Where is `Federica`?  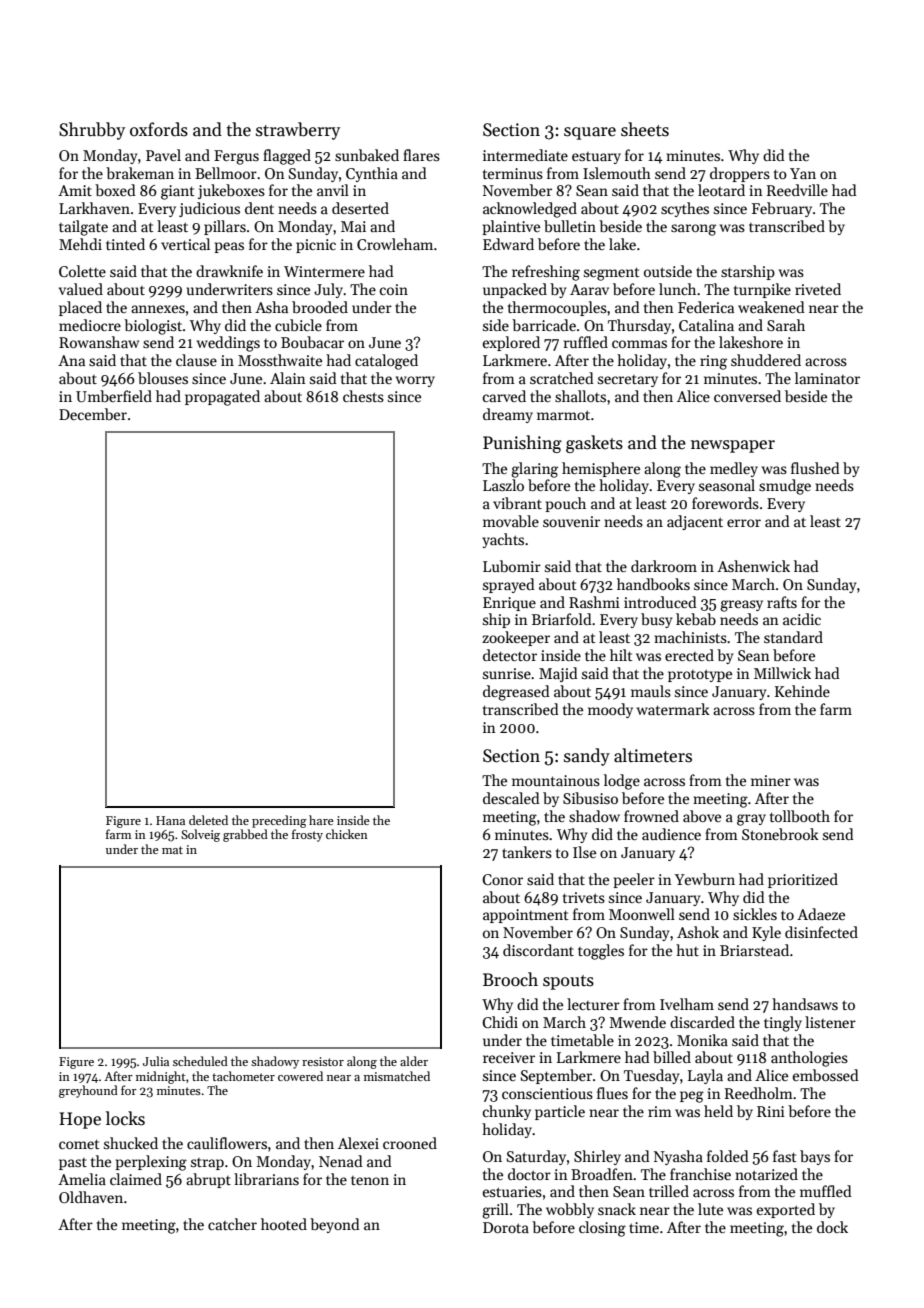 Federica is located at coordinates (706, 307).
